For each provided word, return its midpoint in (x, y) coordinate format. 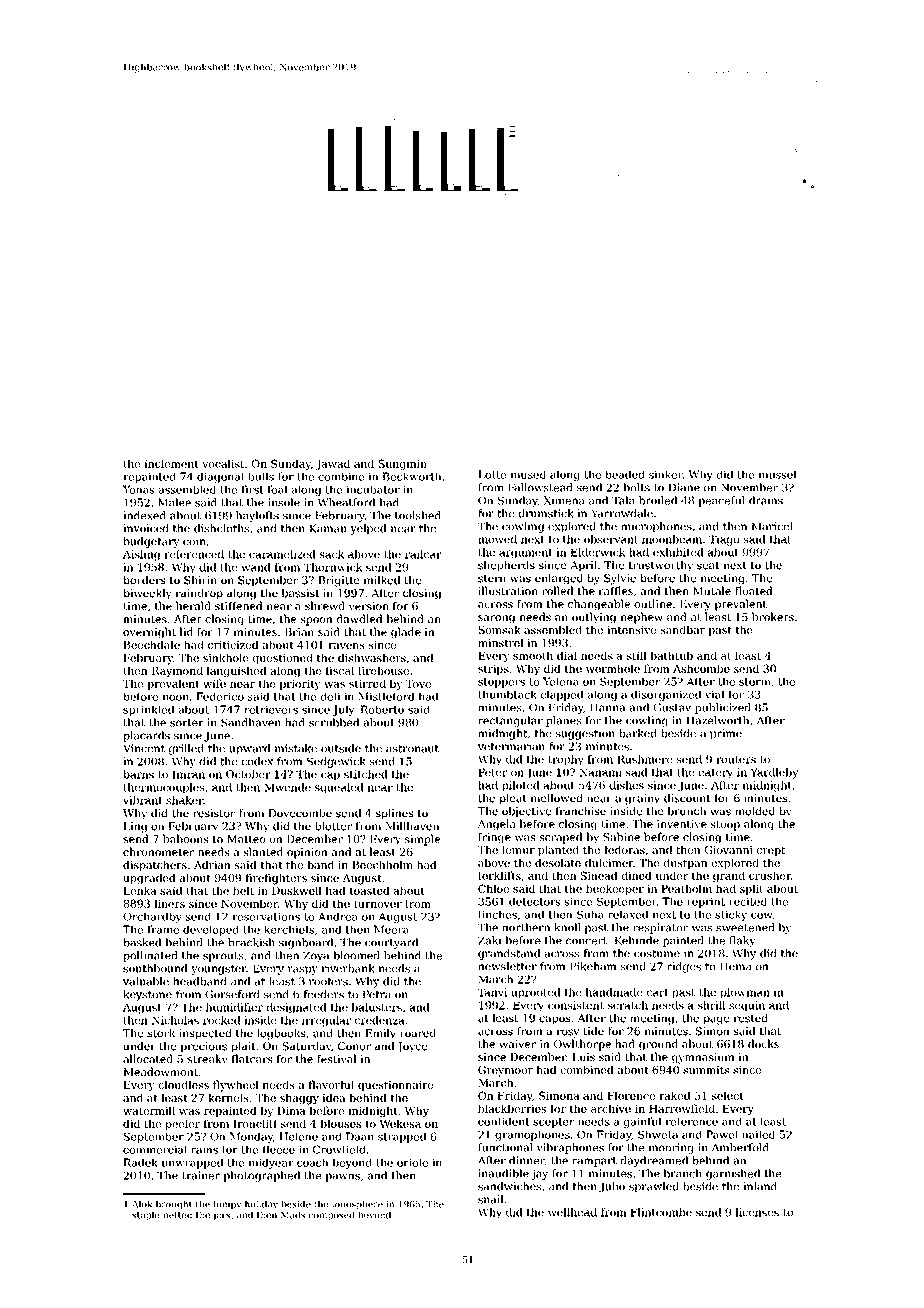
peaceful (721, 501)
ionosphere (357, 1205)
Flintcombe (661, 1212)
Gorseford (232, 994)
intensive (631, 630)
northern (526, 927)
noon (176, 698)
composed (331, 1216)
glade (406, 633)
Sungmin (403, 464)
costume (657, 954)
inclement (171, 463)
